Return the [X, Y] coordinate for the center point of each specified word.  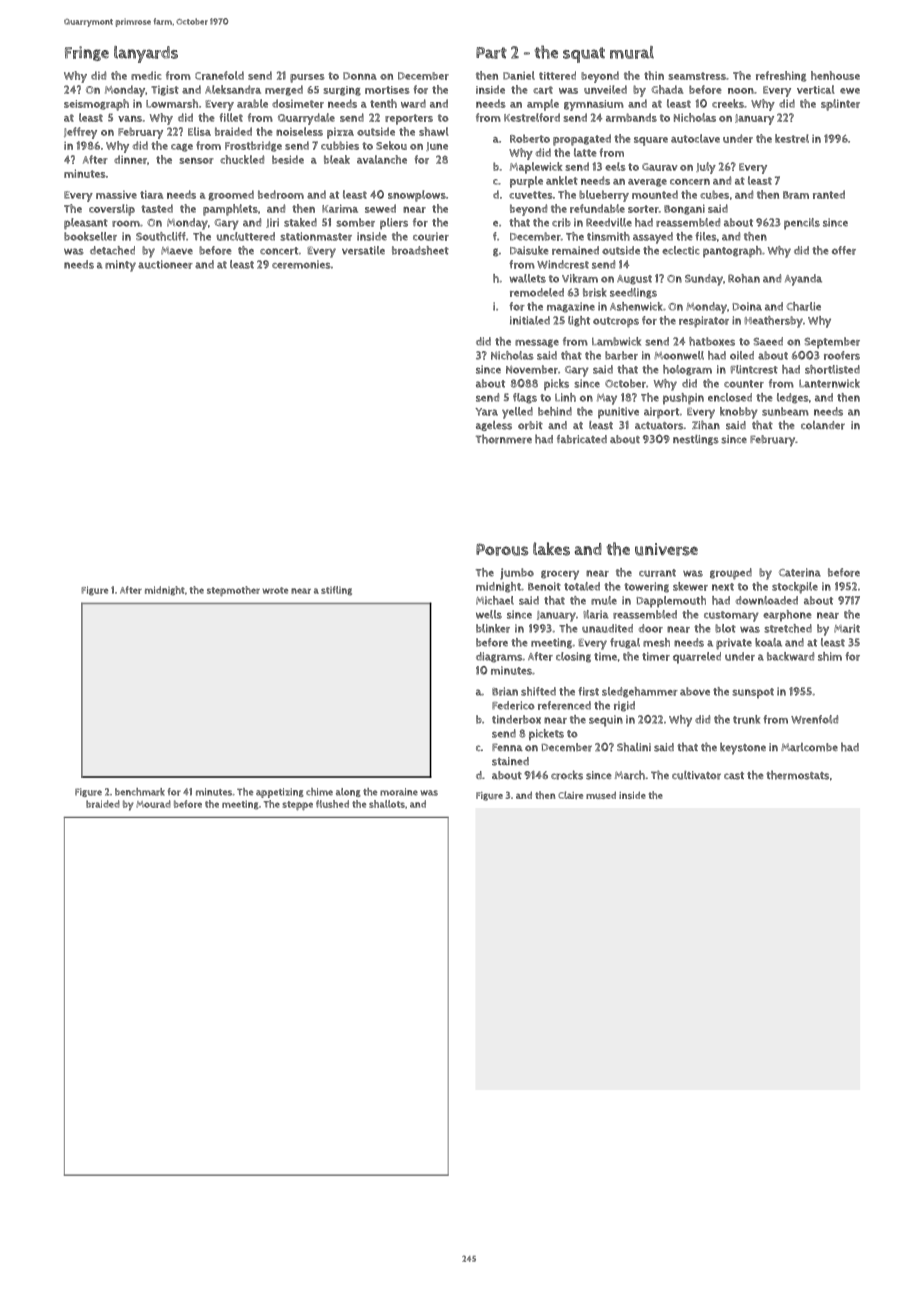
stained [510, 761]
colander [823, 425]
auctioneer [165, 264]
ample [543, 105]
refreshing [781, 76]
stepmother [233, 591]
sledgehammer [640, 692]
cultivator [696, 775]
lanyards [146, 54]
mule [604, 600]
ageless [494, 426]
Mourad [153, 804]
